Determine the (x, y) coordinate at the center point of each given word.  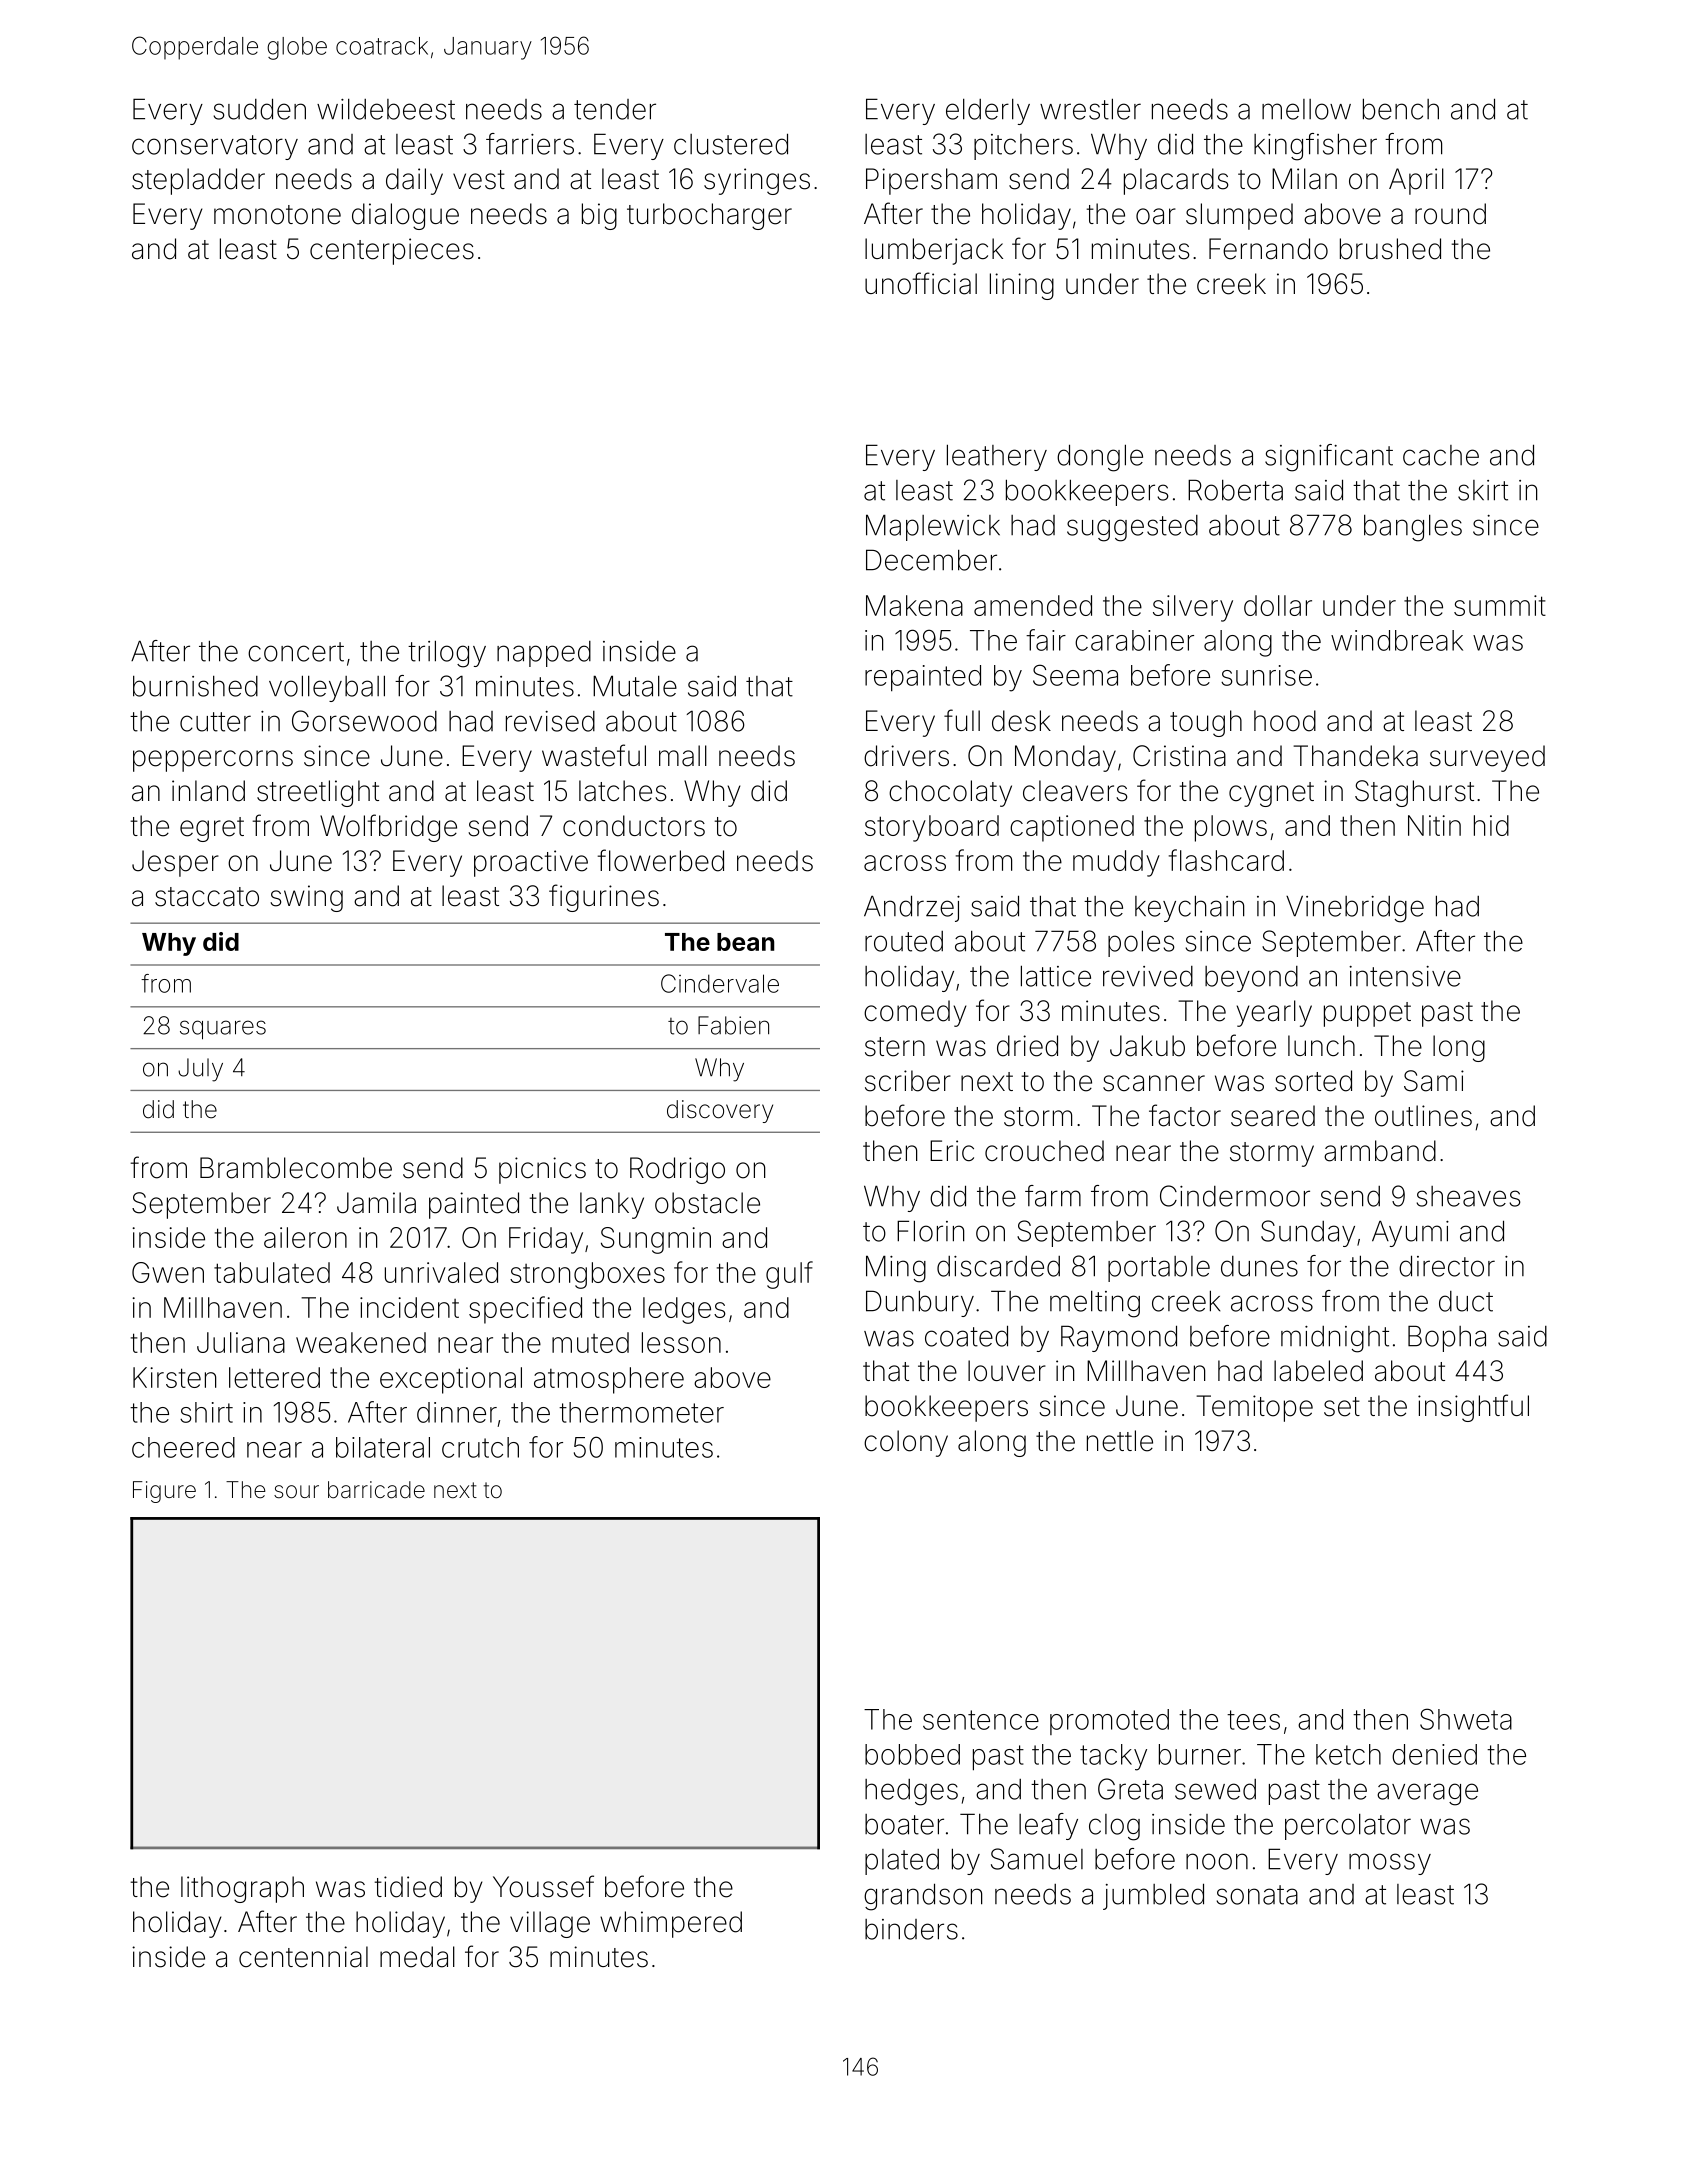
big (599, 216)
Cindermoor (1235, 1196)
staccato (207, 897)
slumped (1239, 216)
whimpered (671, 1924)
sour (296, 1492)
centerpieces (392, 251)
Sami (1434, 1081)
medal (417, 1957)
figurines (604, 898)
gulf (789, 1275)
